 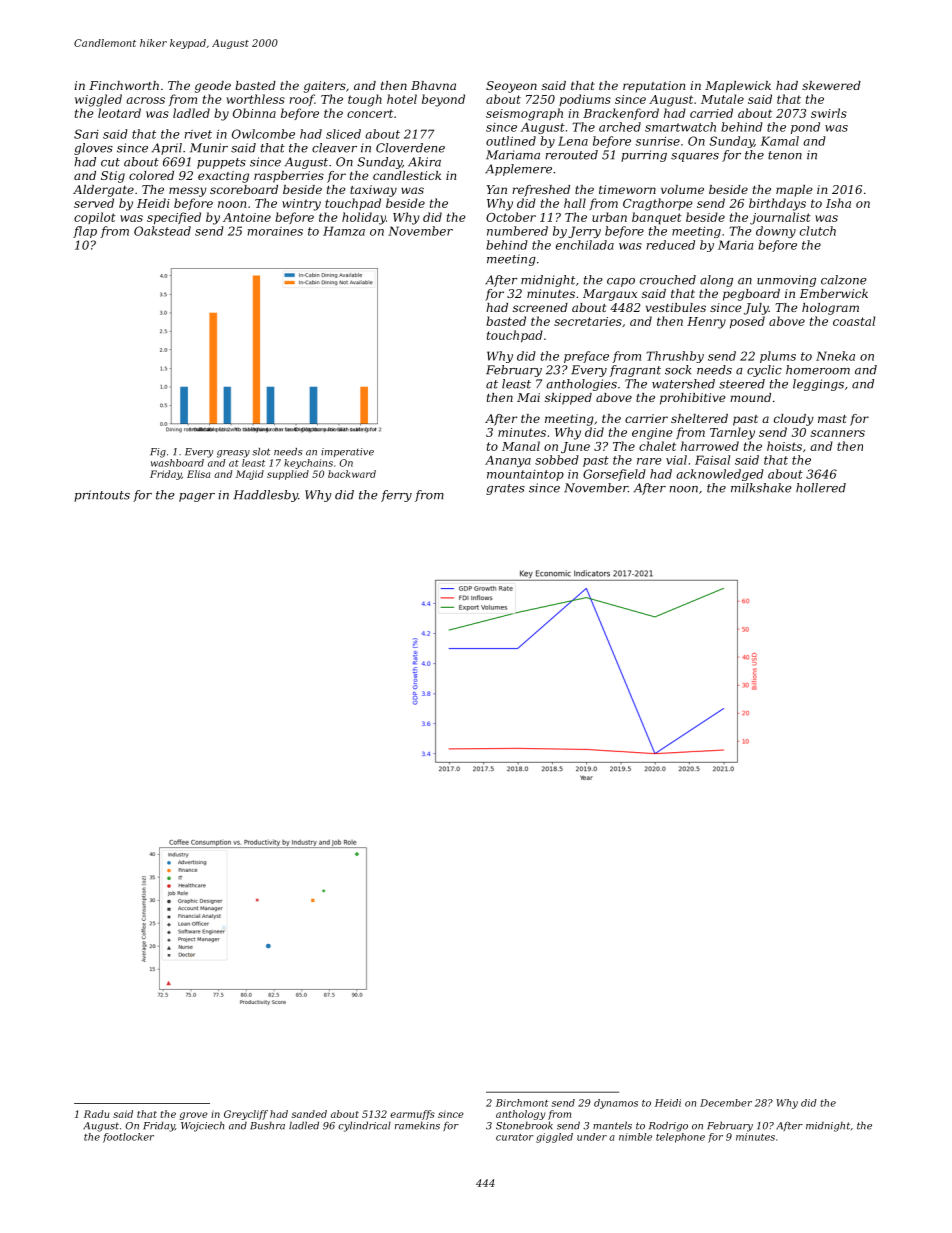 What do you see at coordinates (396, 496) in the image?
I see `ferry` at bounding box center [396, 496].
